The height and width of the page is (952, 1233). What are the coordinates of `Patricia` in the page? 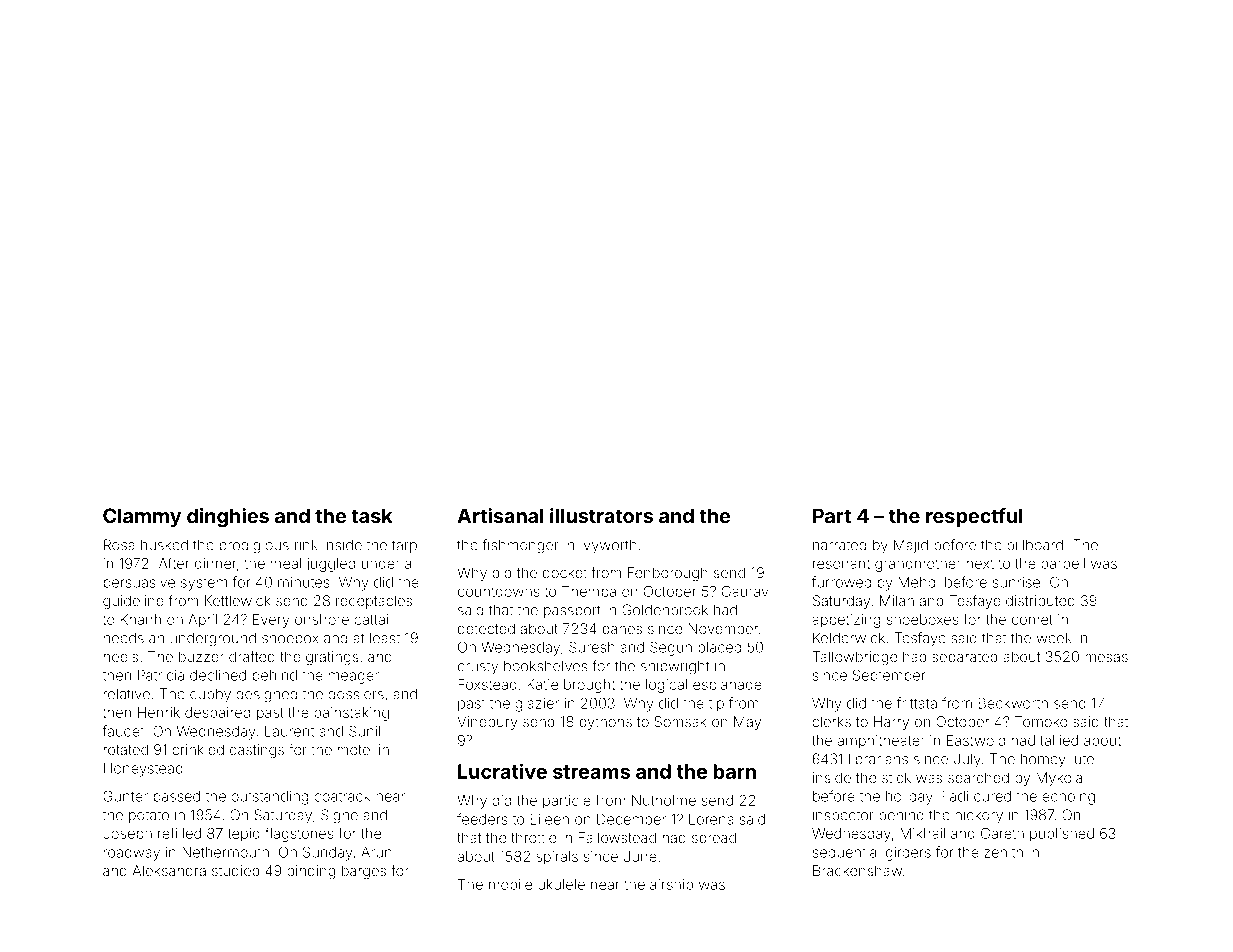 It's located at (161, 675).
